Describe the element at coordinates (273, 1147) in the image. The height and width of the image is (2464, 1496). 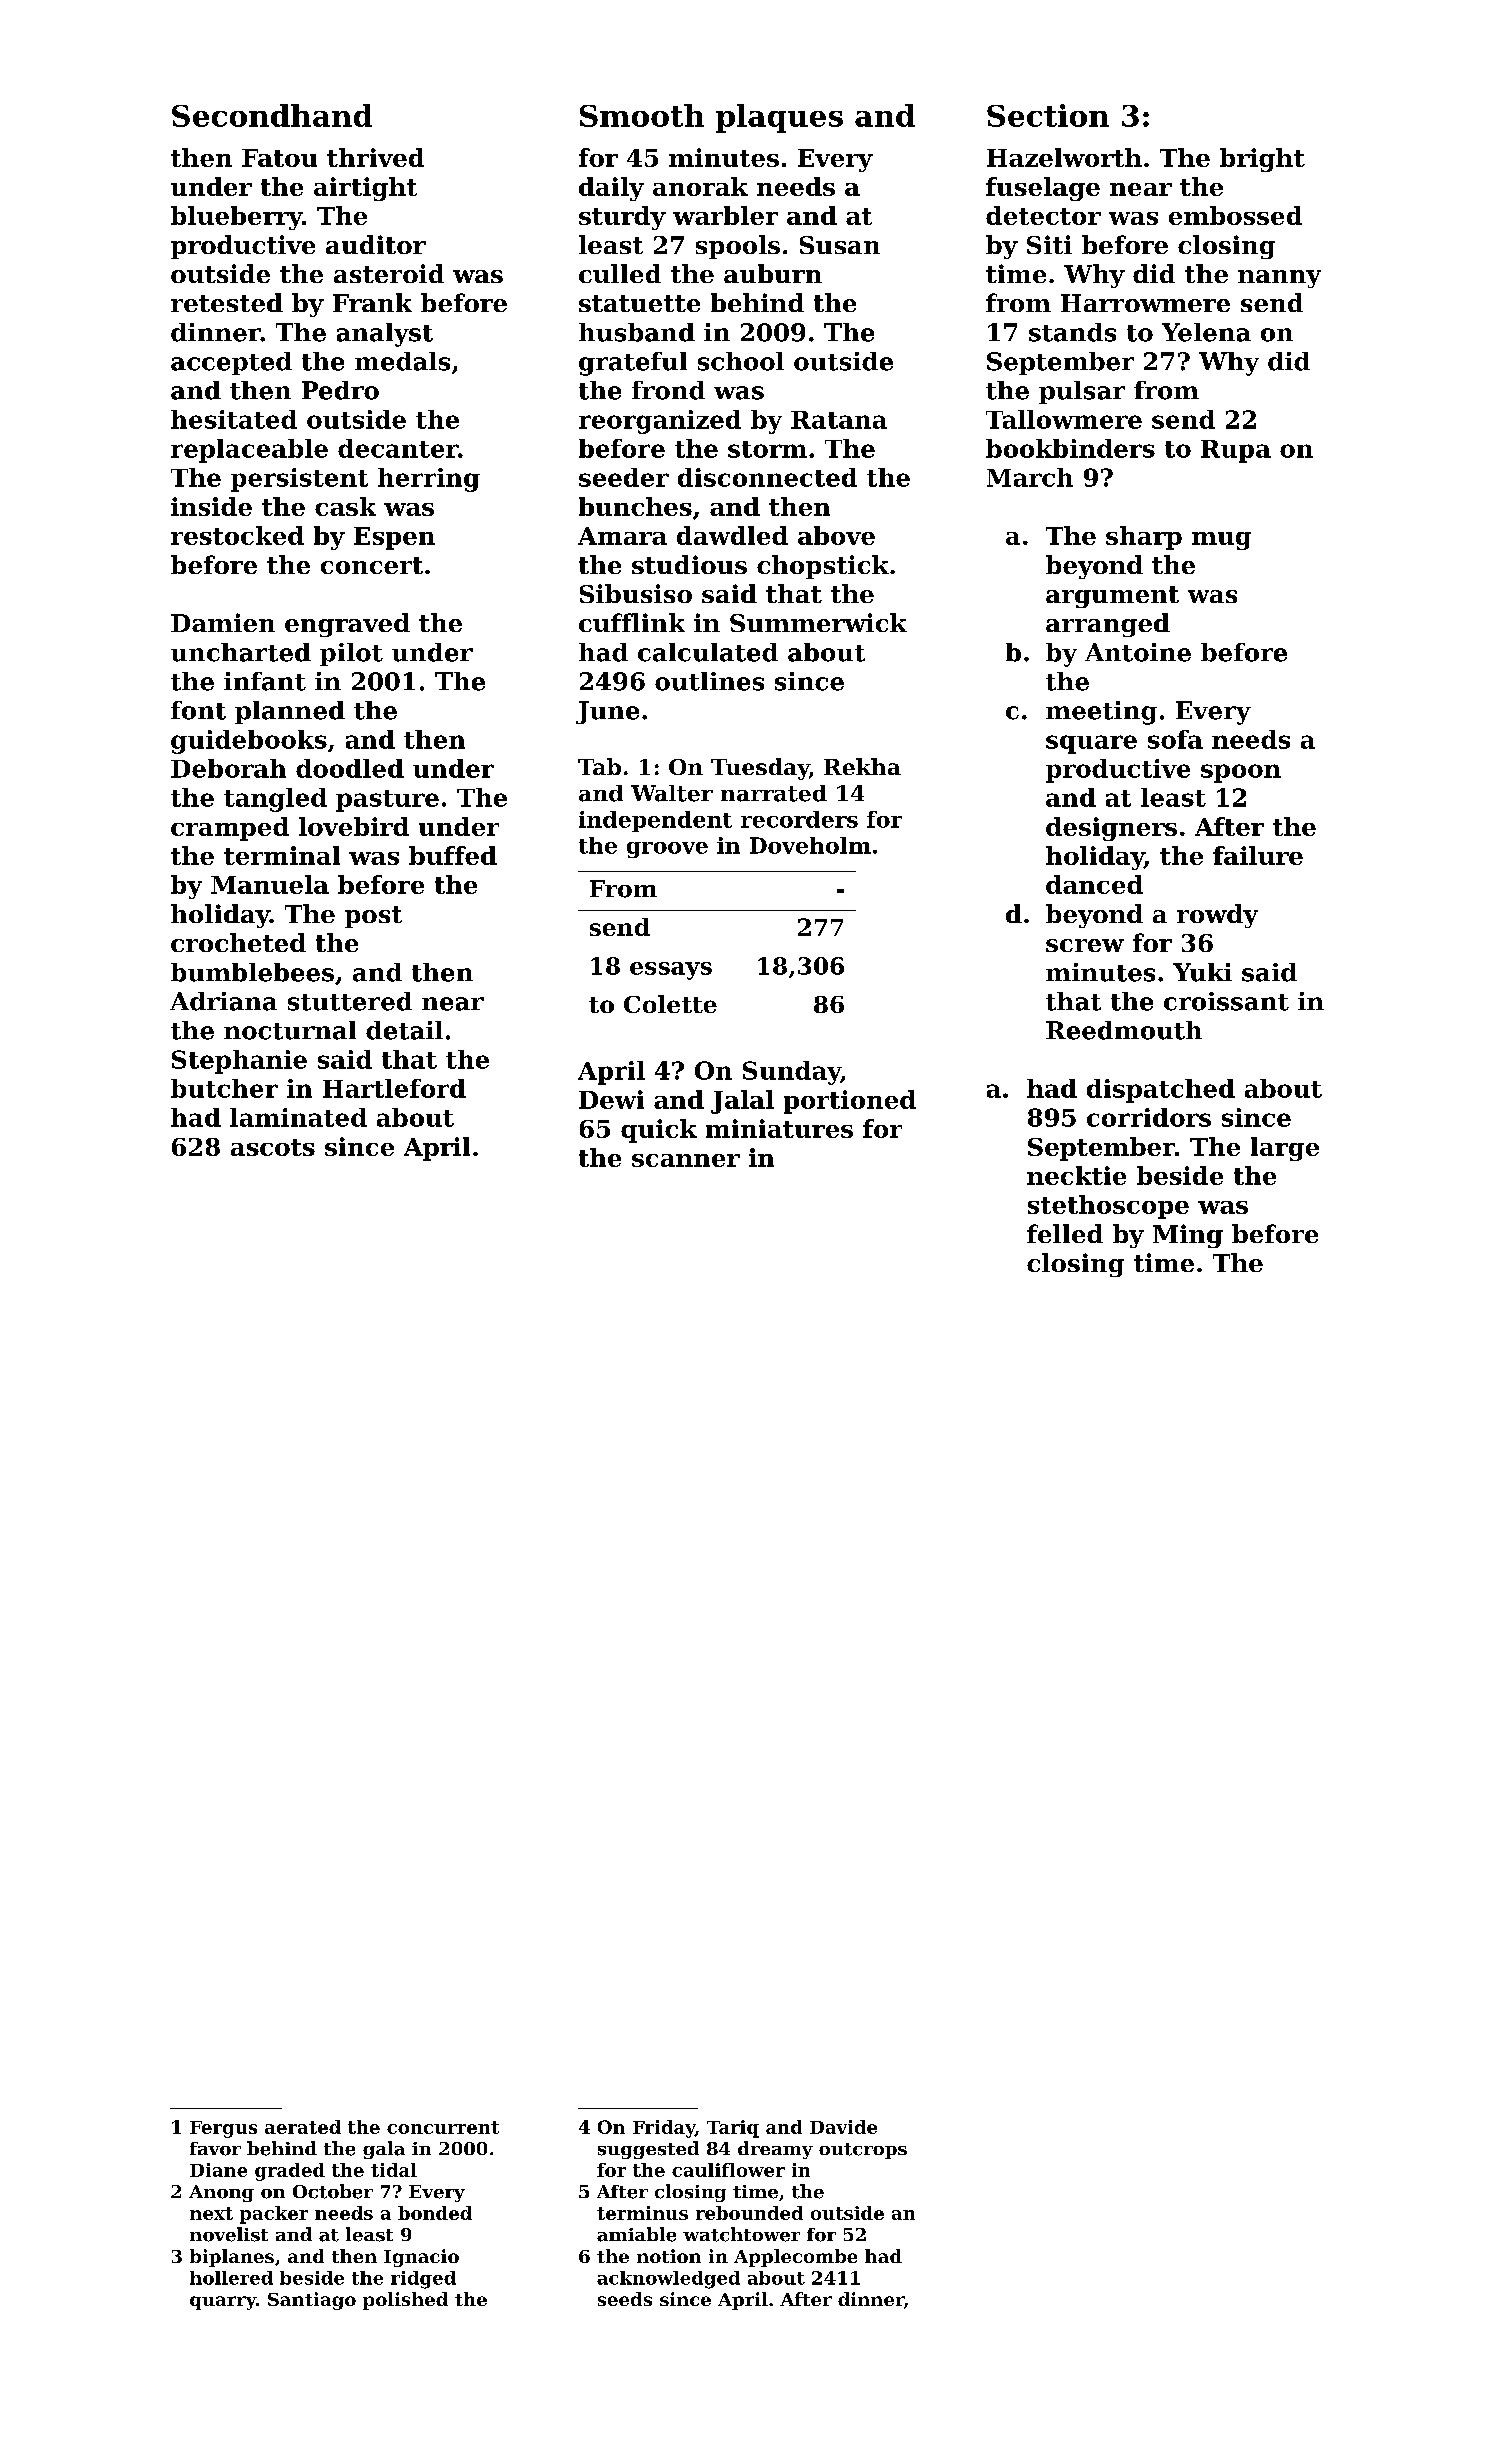
I see `ascots` at that location.
